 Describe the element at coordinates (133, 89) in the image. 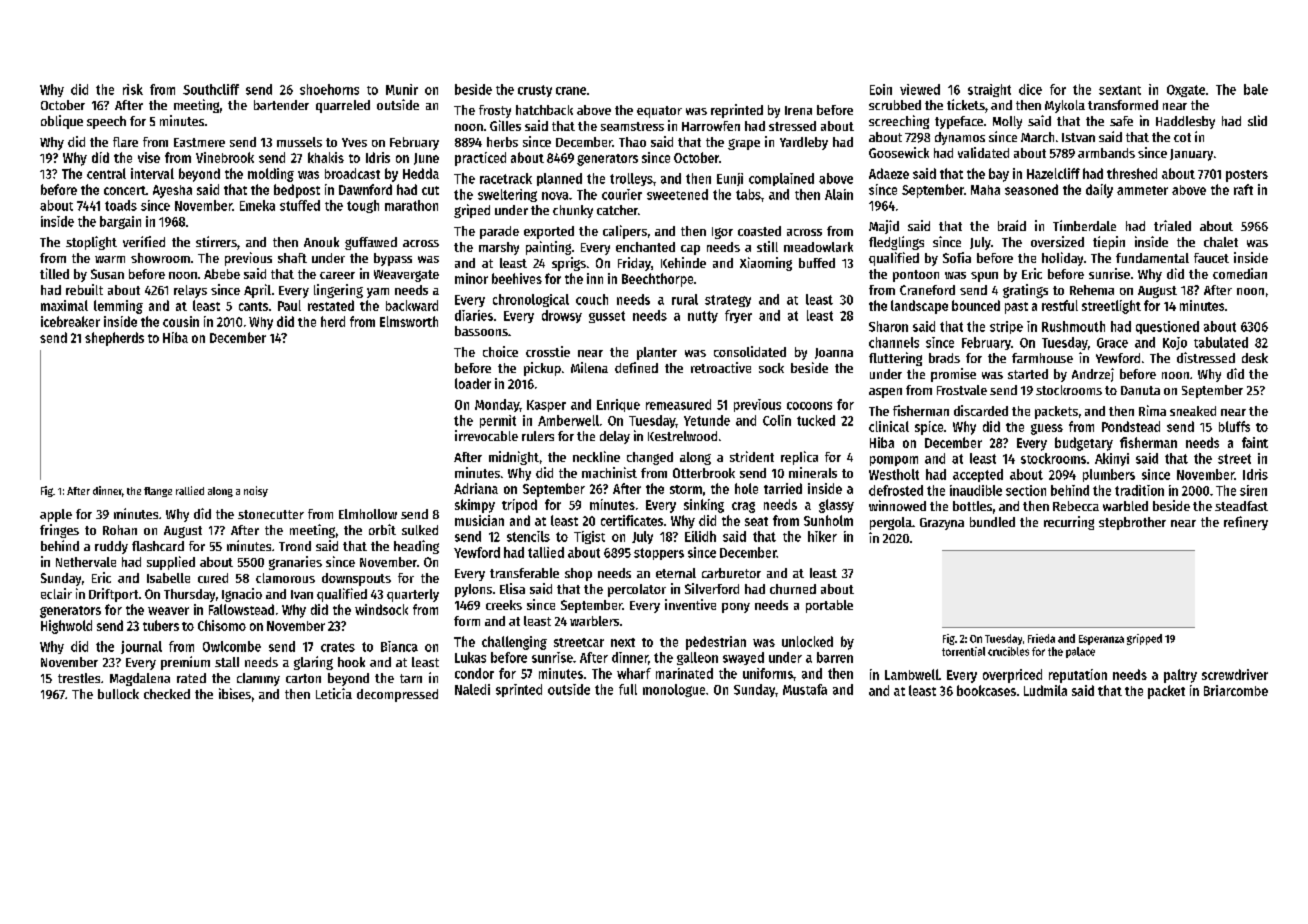

I see `risk` at that location.
